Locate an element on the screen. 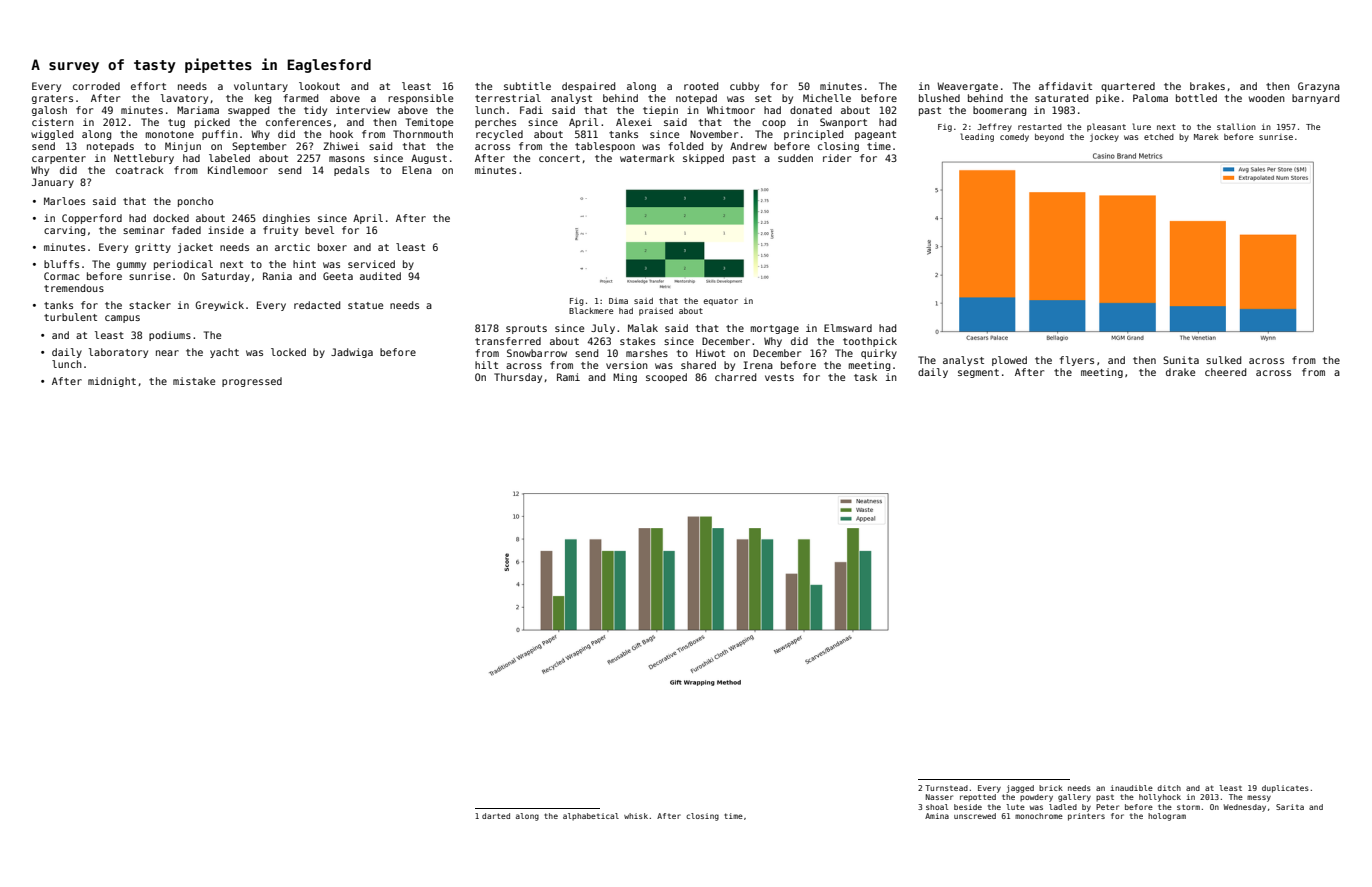  drake is located at coordinates (1180, 372).
